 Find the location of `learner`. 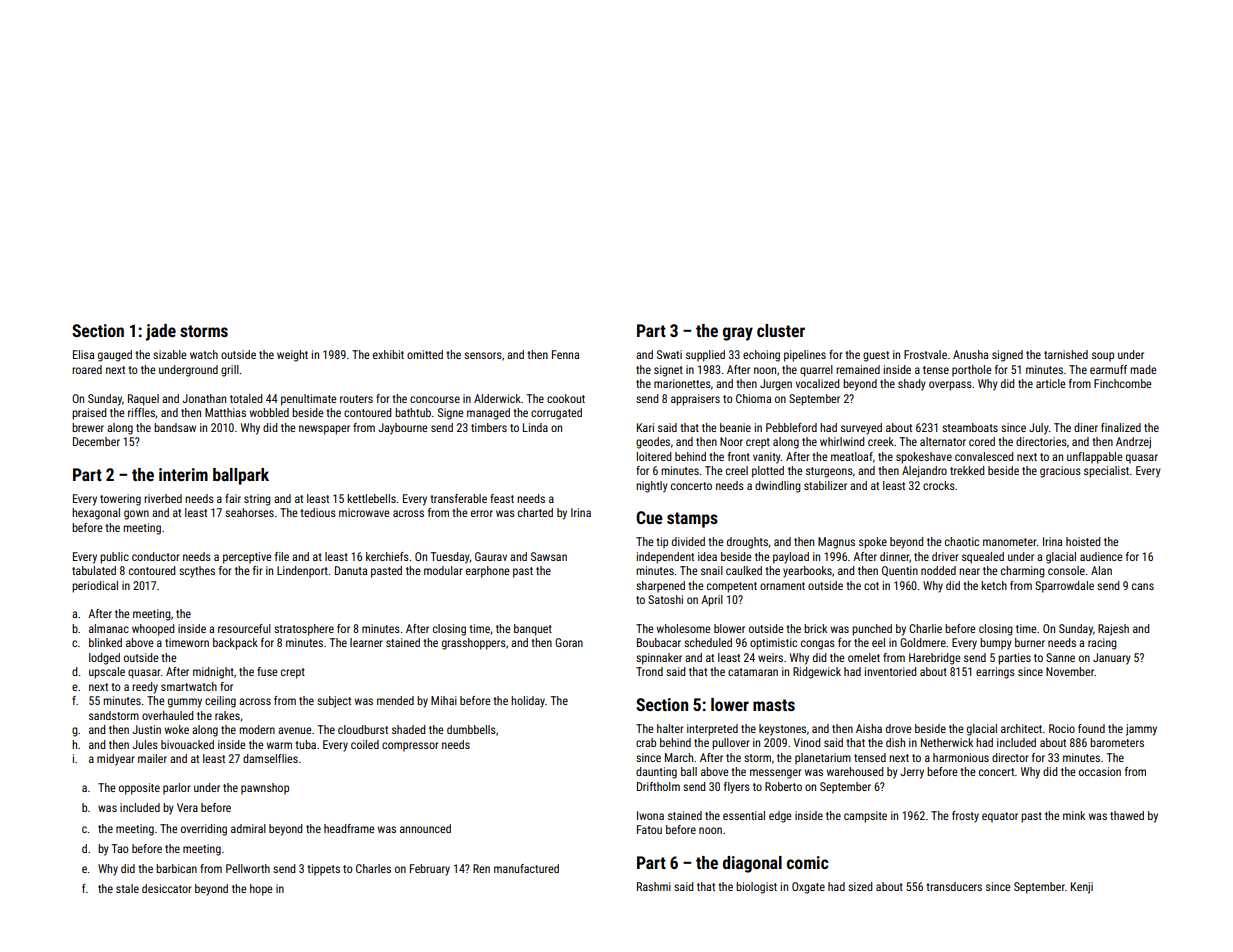

learner is located at coordinates (366, 642).
